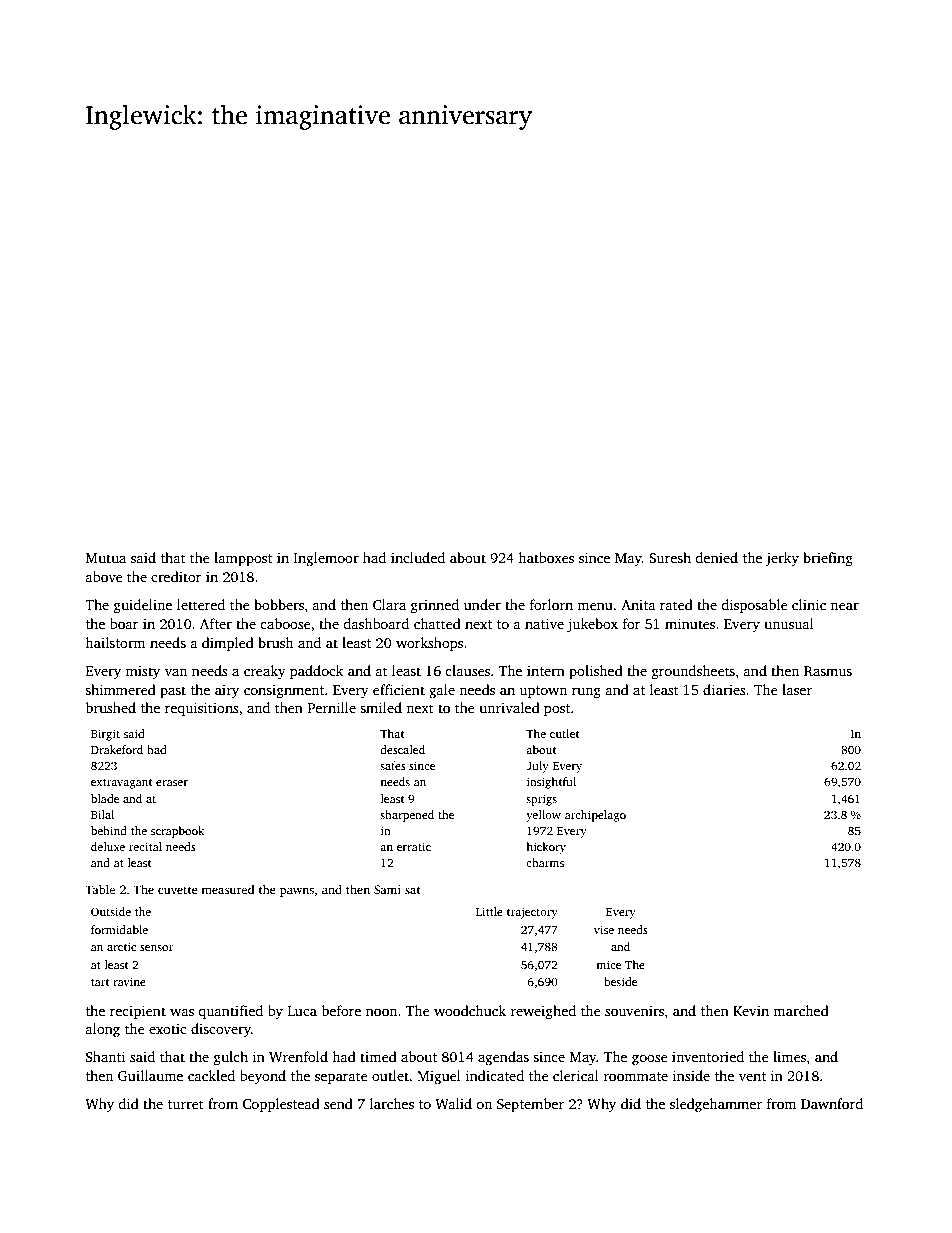 This screenshot has height=1233, width=952. What do you see at coordinates (402, 749) in the screenshot?
I see `descaled` at bounding box center [402, 749].
